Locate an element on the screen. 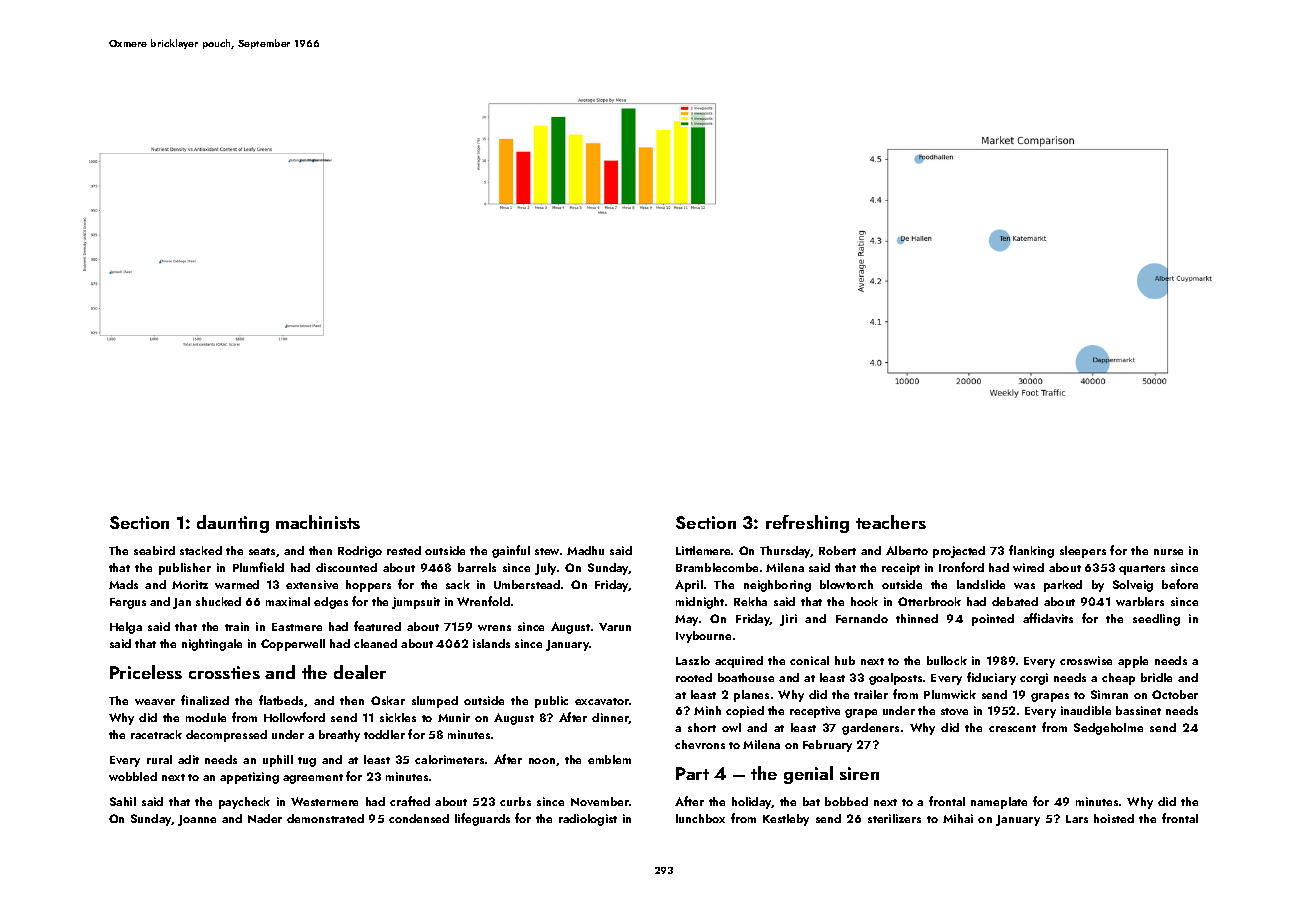 The image size is (1308, 924). daunting is located at coordinates (233, 524).
